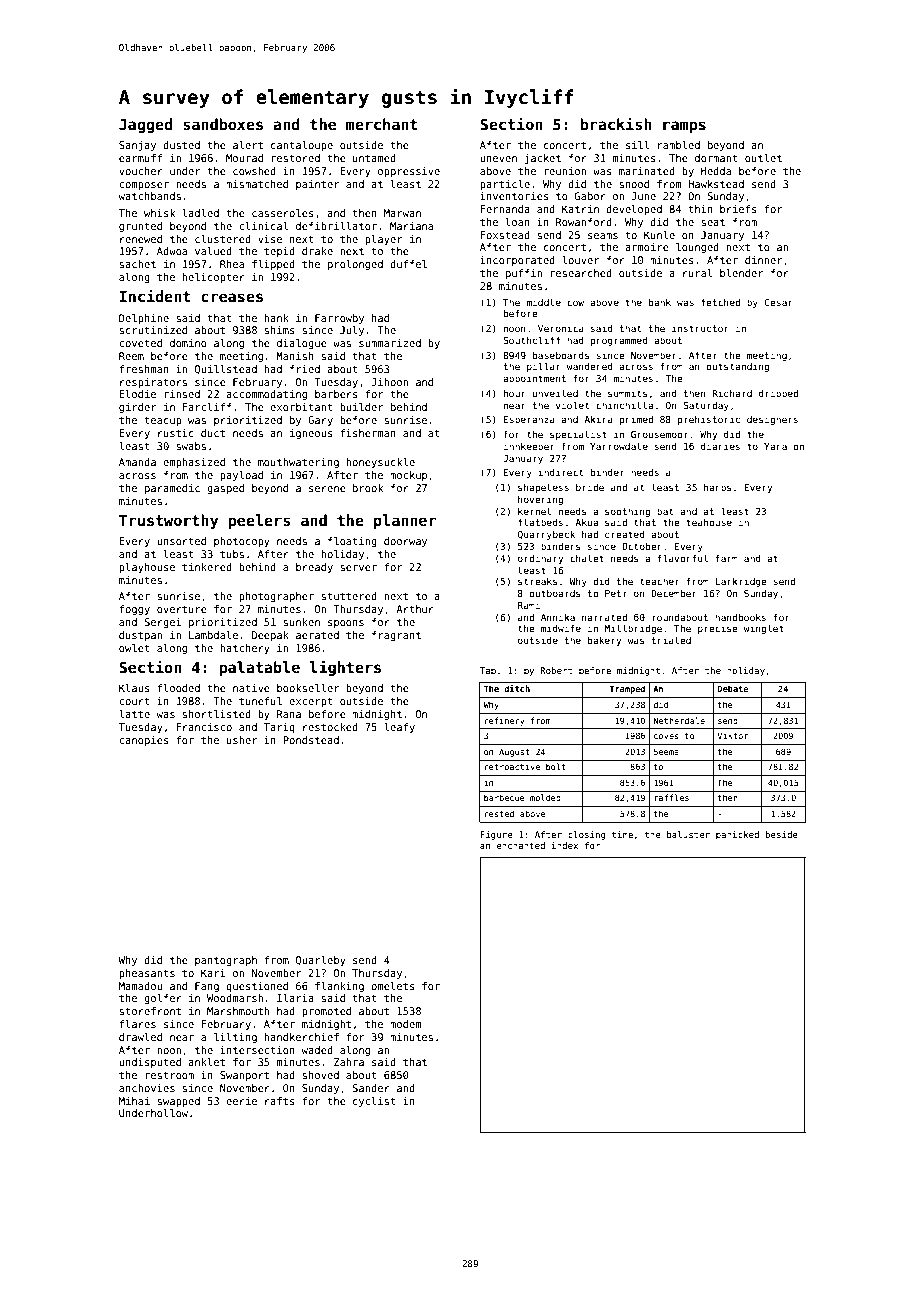  Describe the element at coordinates (345, 668) in the screenshot. I see `lighters` at that location.
